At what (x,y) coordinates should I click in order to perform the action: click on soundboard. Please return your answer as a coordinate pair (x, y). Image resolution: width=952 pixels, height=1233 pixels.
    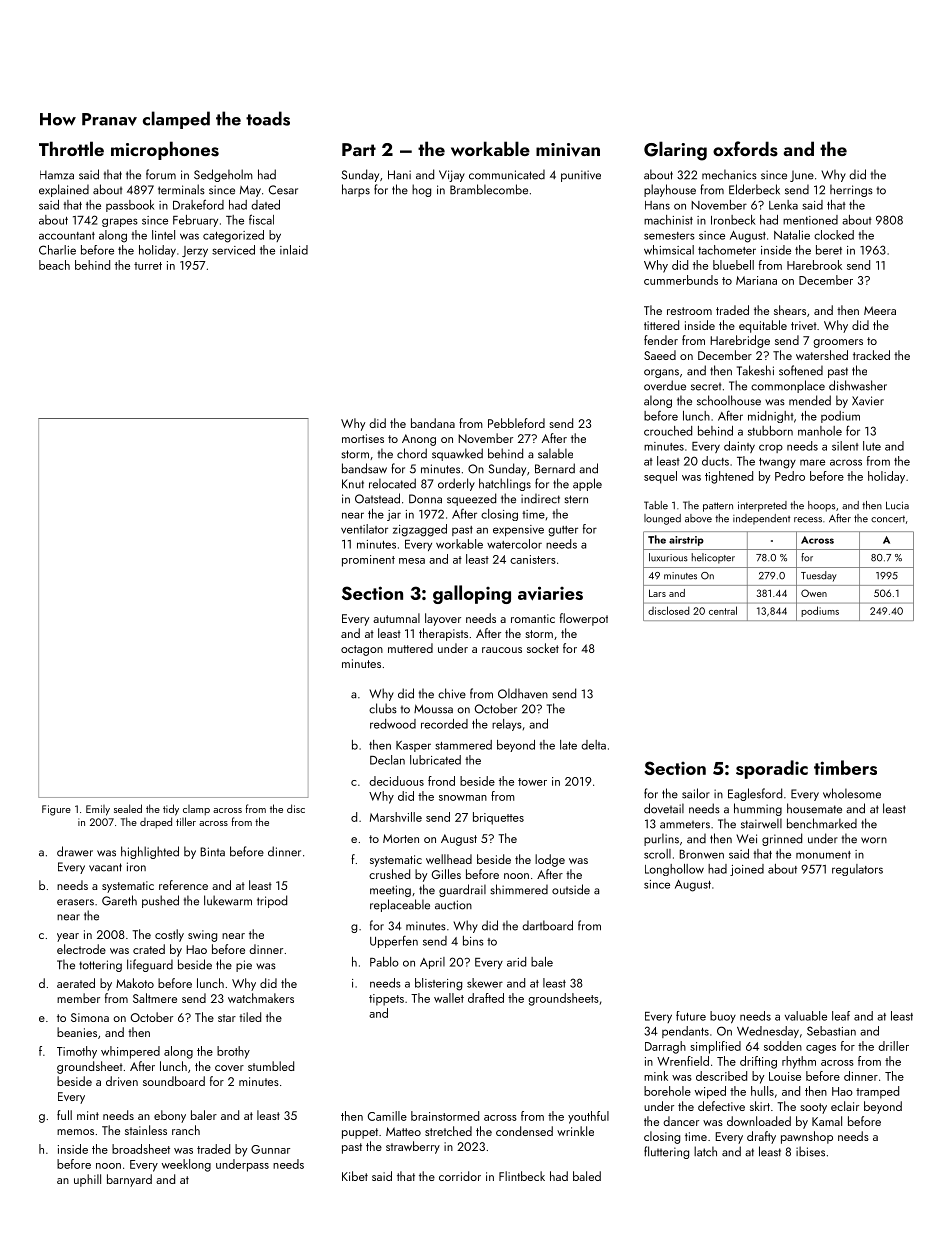
    Looking at the image, I should click on (174, 1081).
